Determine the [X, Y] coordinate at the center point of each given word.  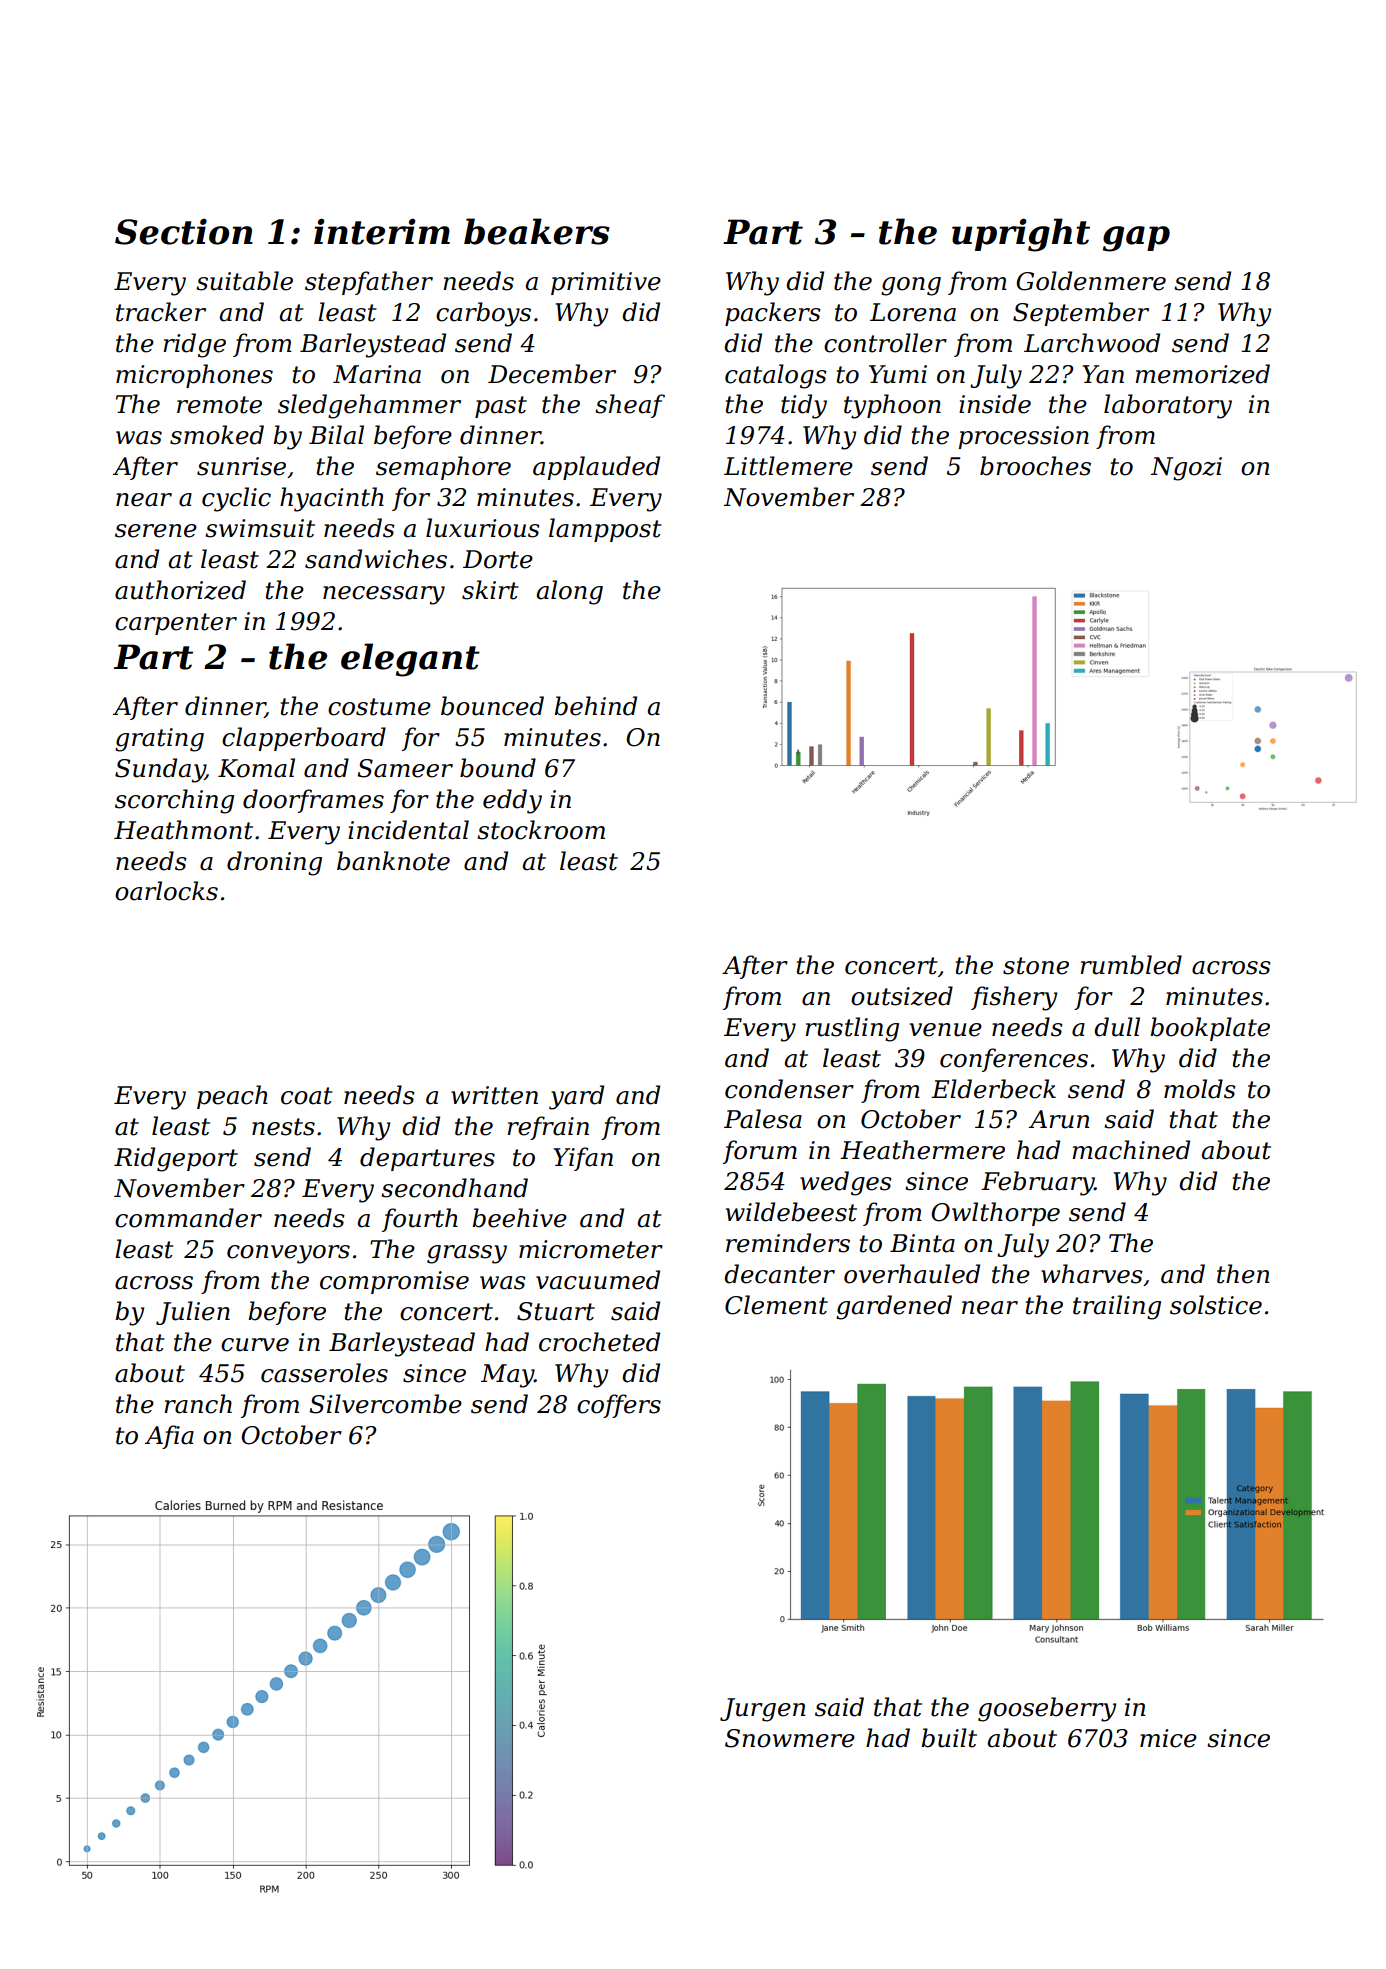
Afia [169, 1437]
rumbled [1131, 965]
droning [274, 863]
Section [184, 231]
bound [498, 768]
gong [911, 286]
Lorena [913, 312]
